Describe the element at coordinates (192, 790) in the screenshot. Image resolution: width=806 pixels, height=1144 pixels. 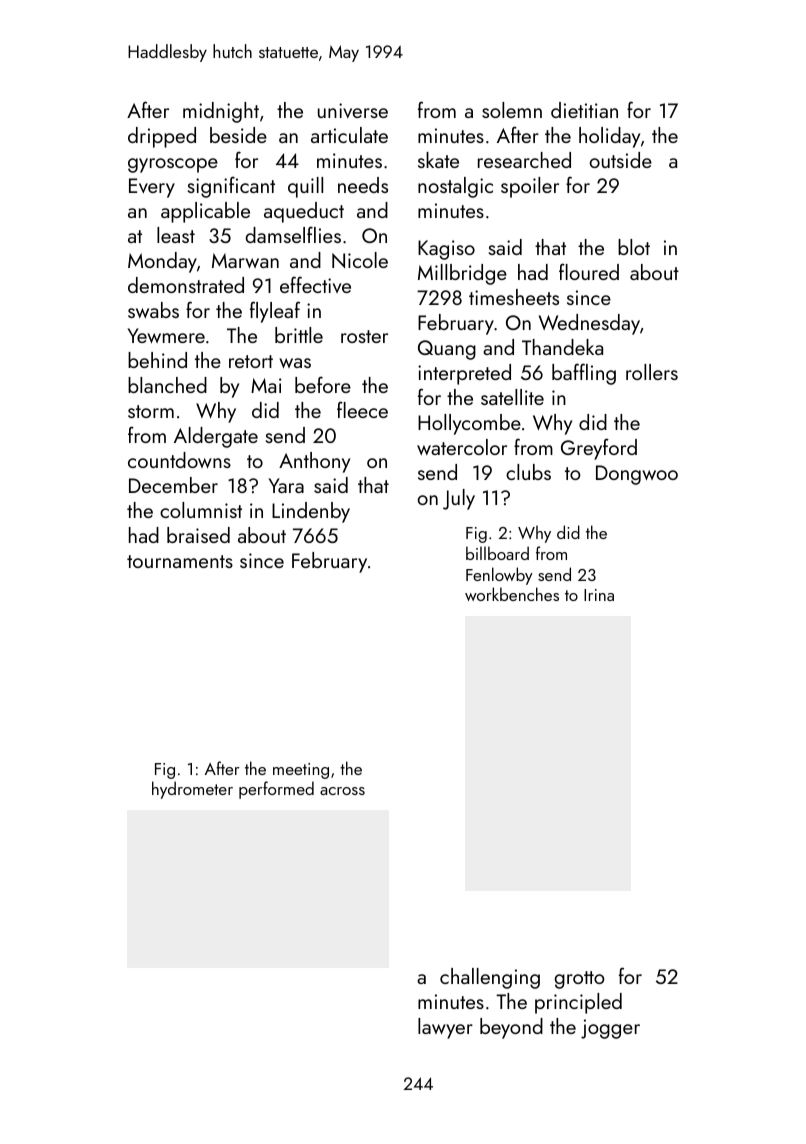
I see `hydrometer` at that location.
